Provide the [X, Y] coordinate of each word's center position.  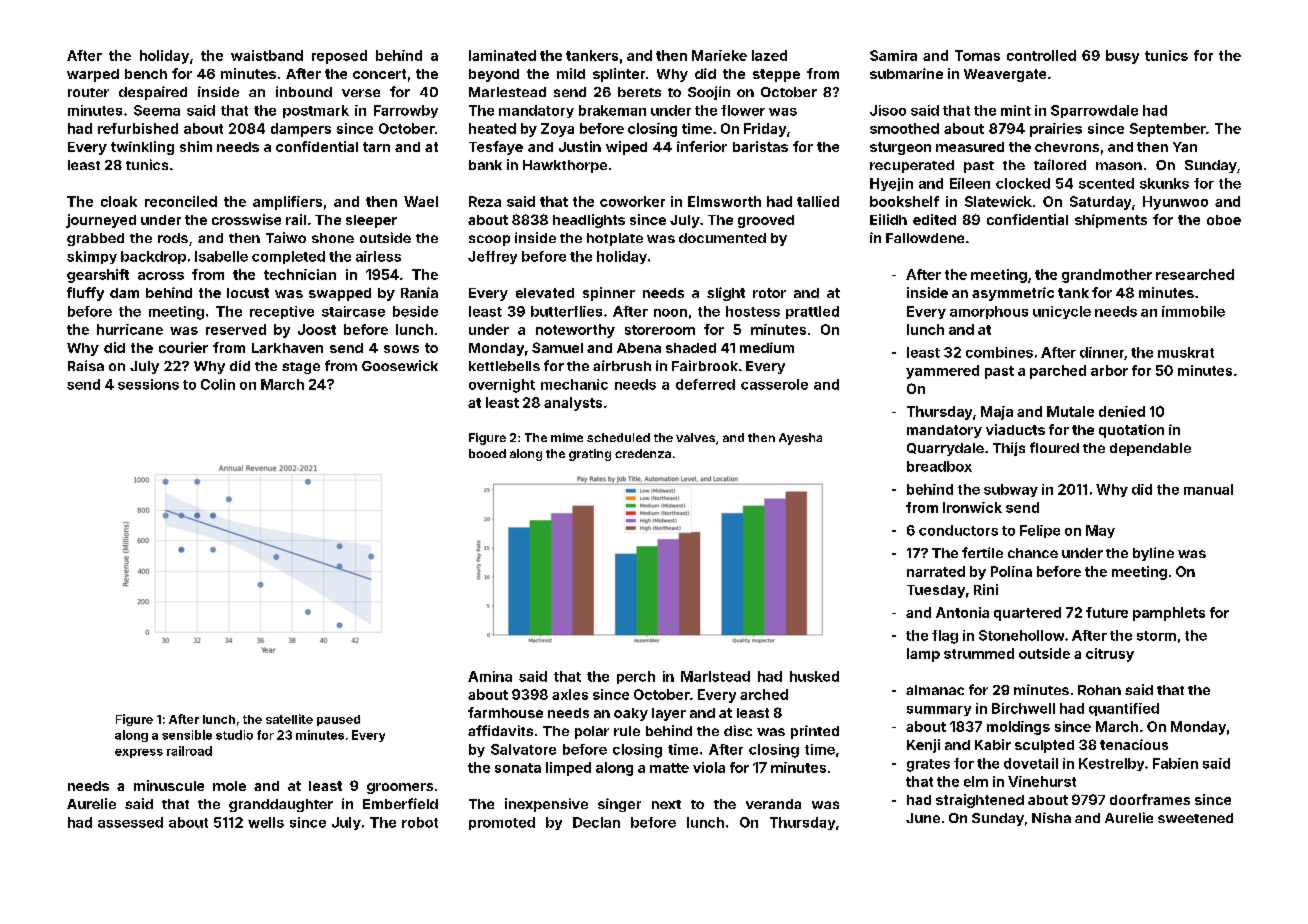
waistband [267, 55]
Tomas [977, 55]
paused [338, 720]
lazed [769, 55]
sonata [518, 768]
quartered [1027, 614]
